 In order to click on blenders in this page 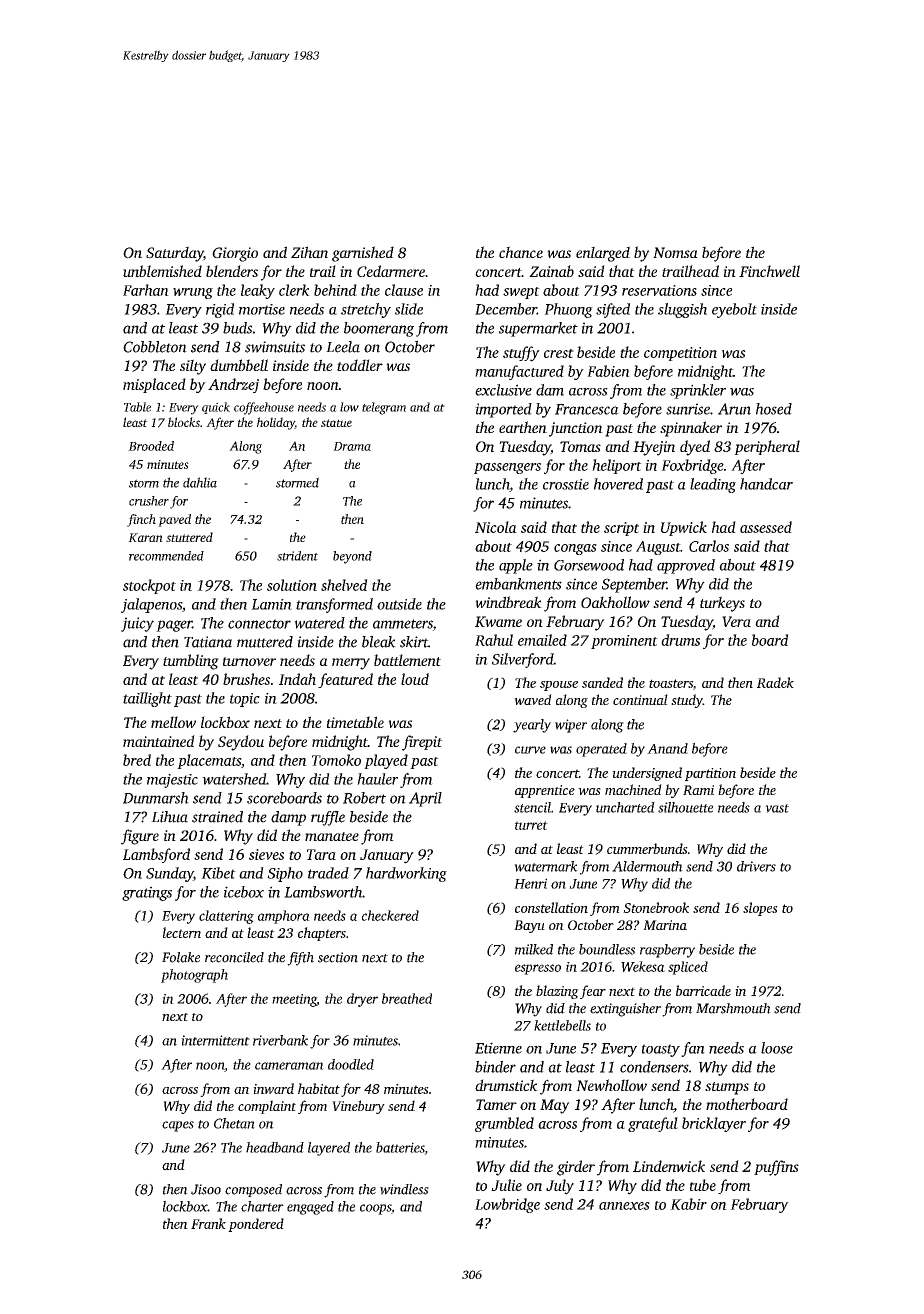, I will do `click(232, 271)`.
